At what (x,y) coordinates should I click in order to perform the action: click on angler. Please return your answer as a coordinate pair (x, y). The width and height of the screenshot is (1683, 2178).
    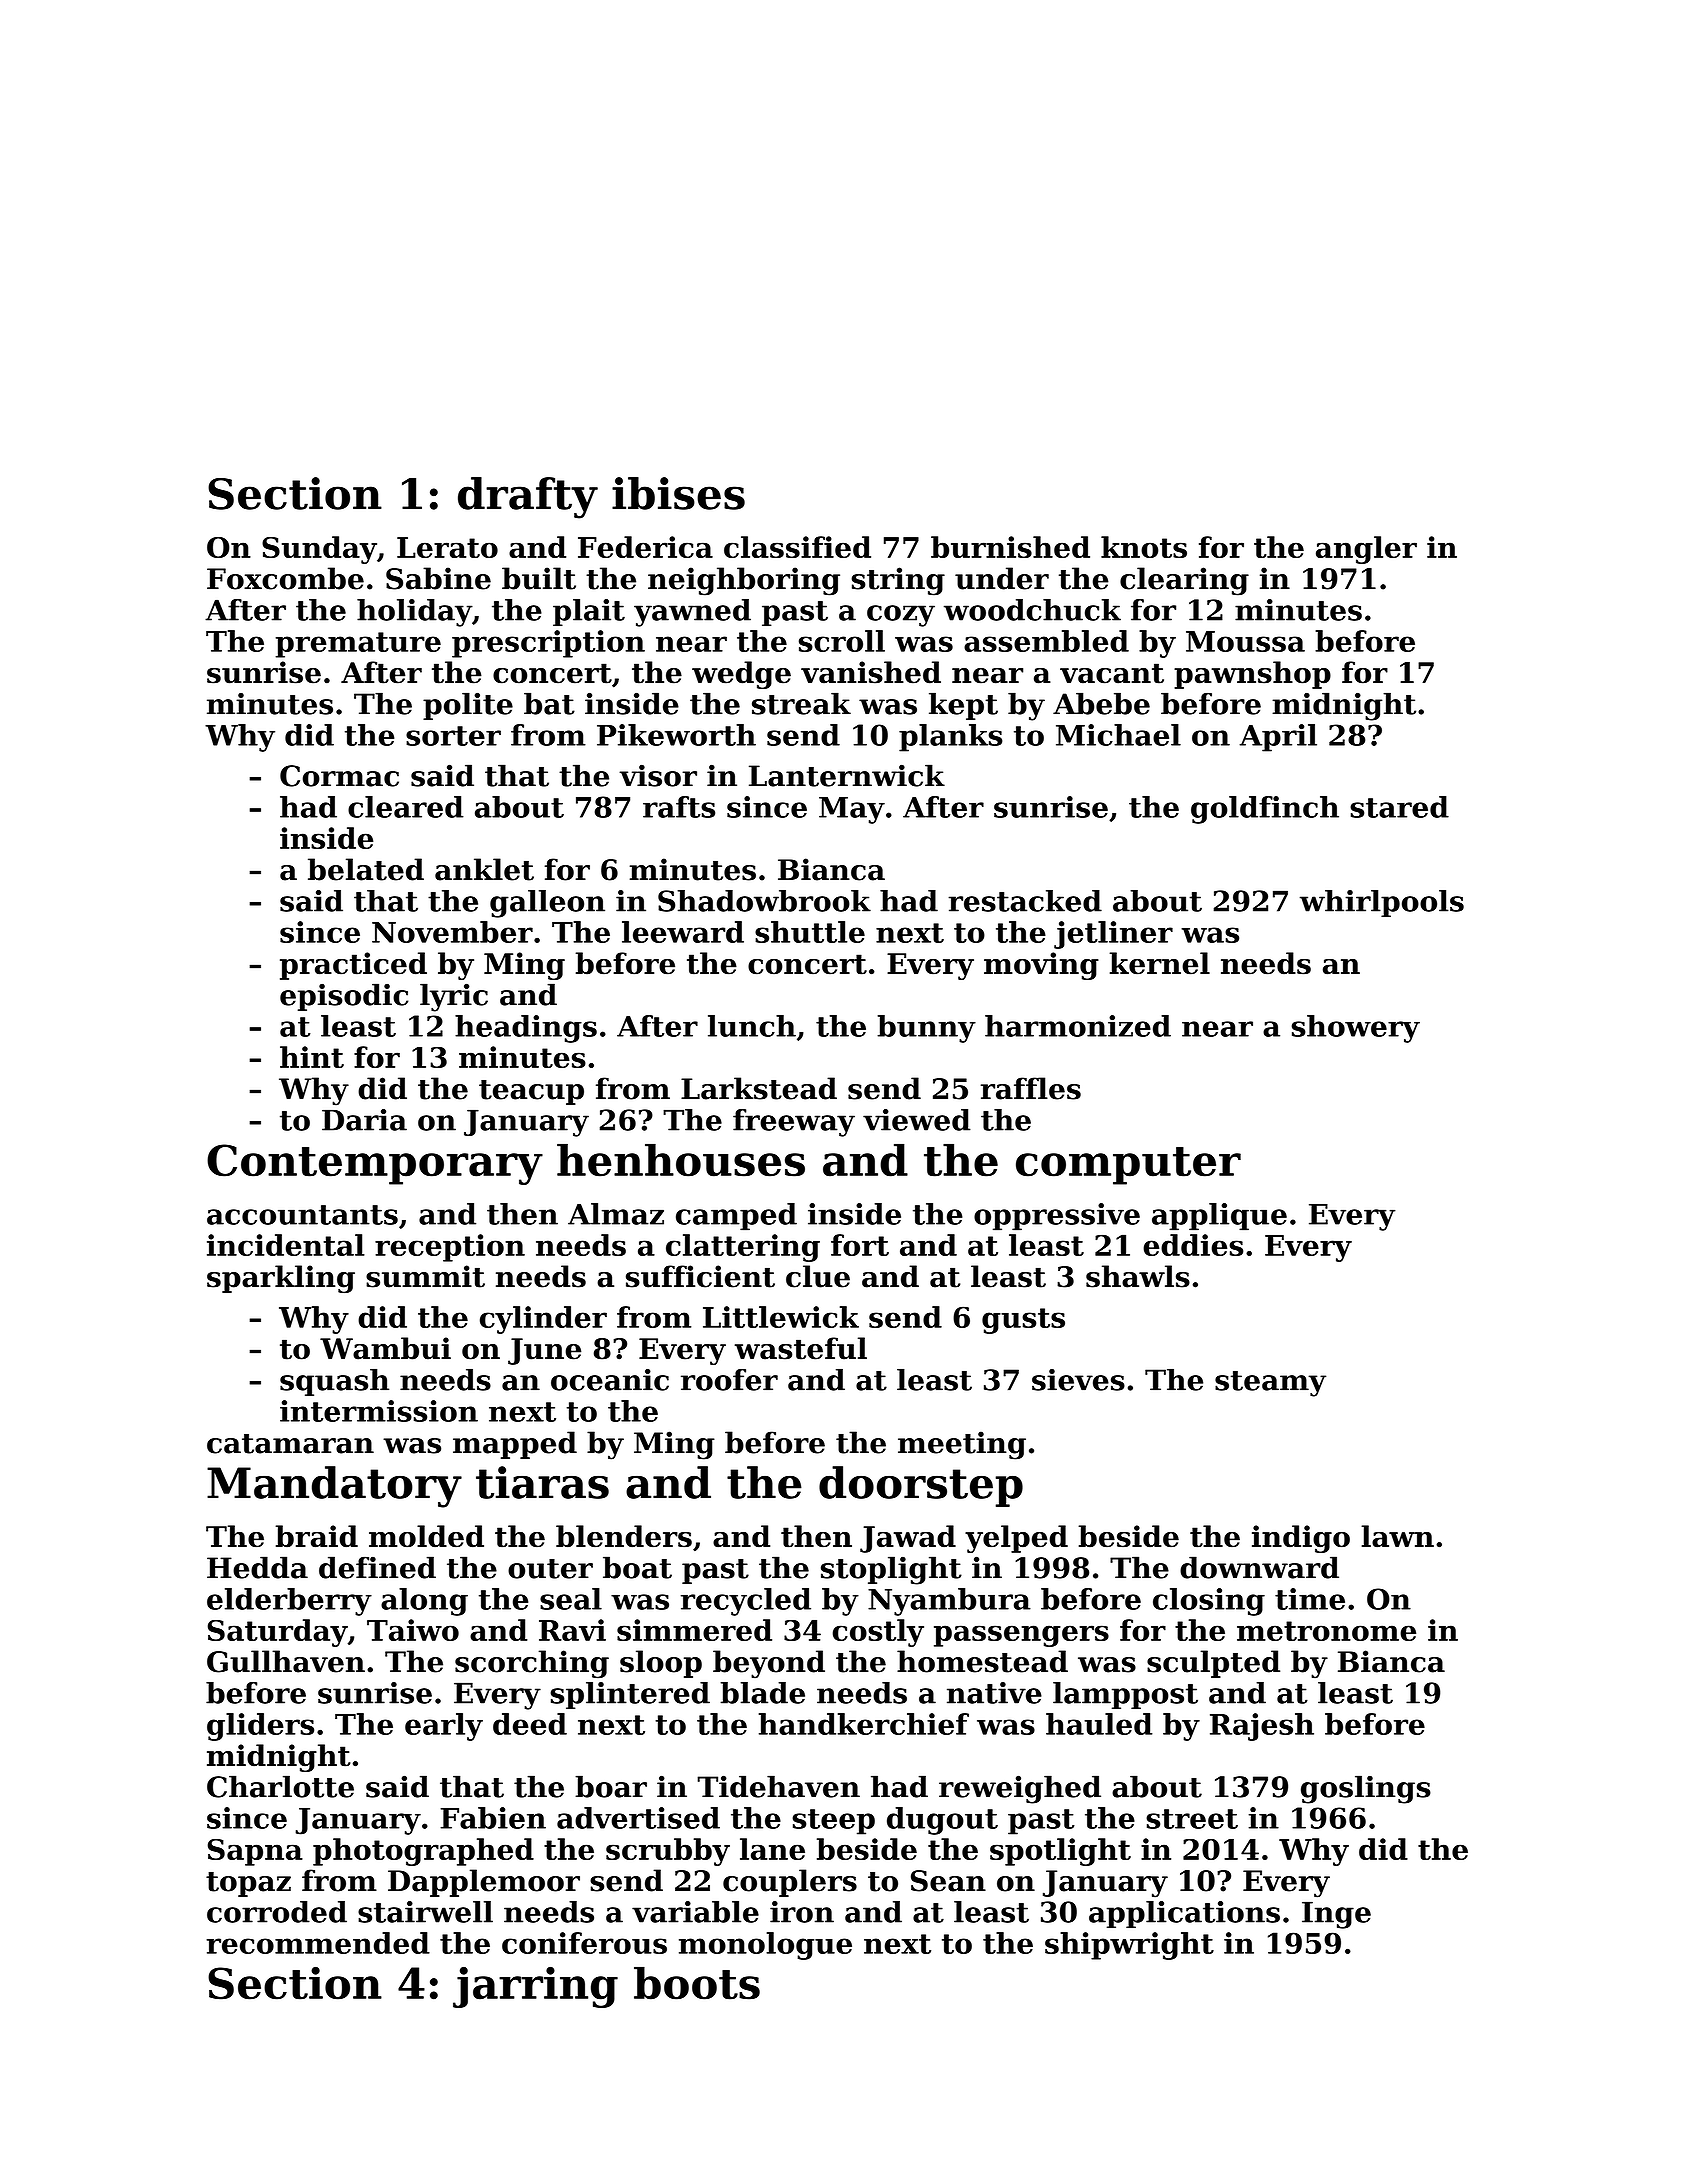
    Looking at the image, I should click on (1366, 550).
